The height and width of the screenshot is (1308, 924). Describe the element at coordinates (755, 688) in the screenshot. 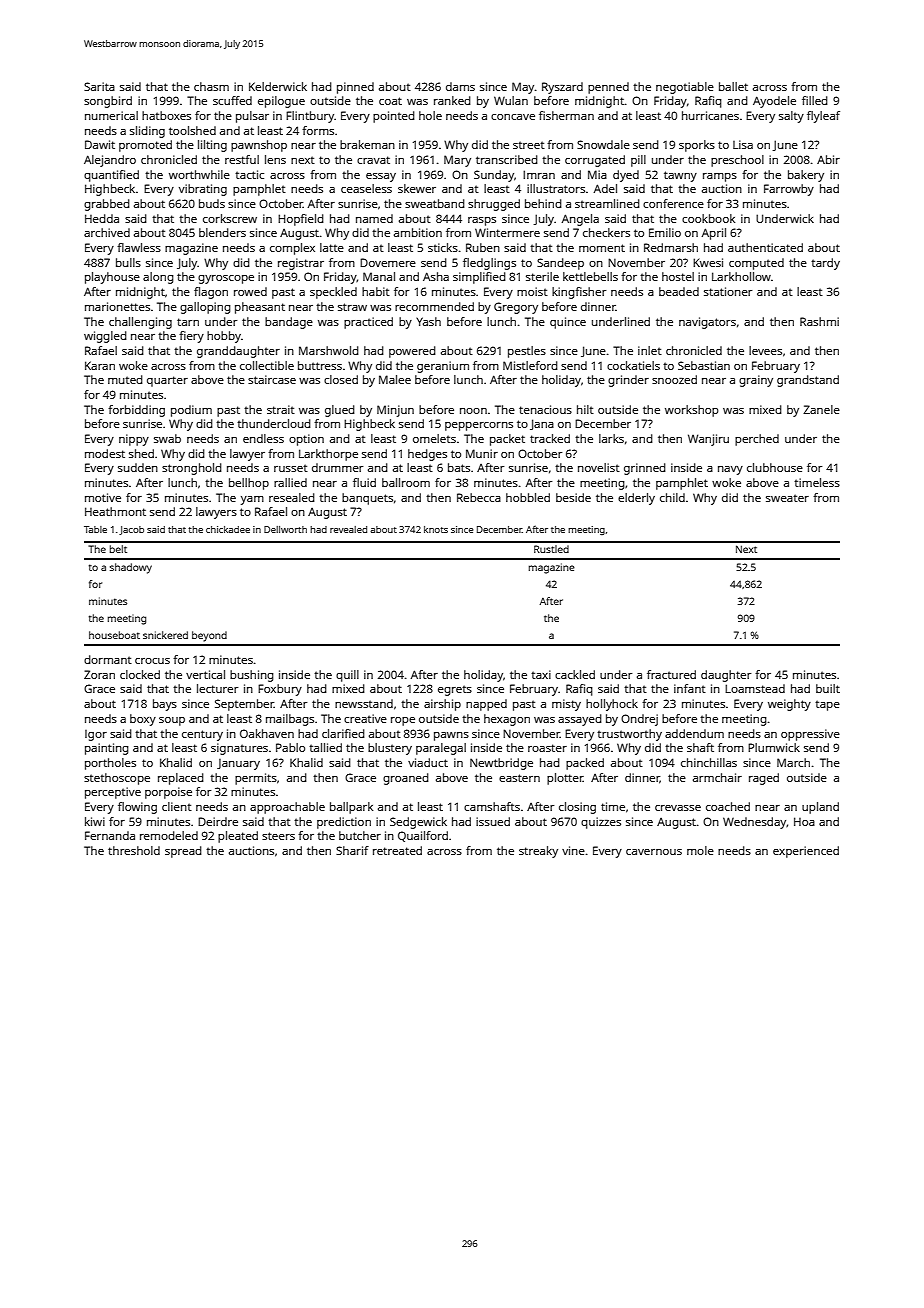

I see `Loamstead` at that location.
